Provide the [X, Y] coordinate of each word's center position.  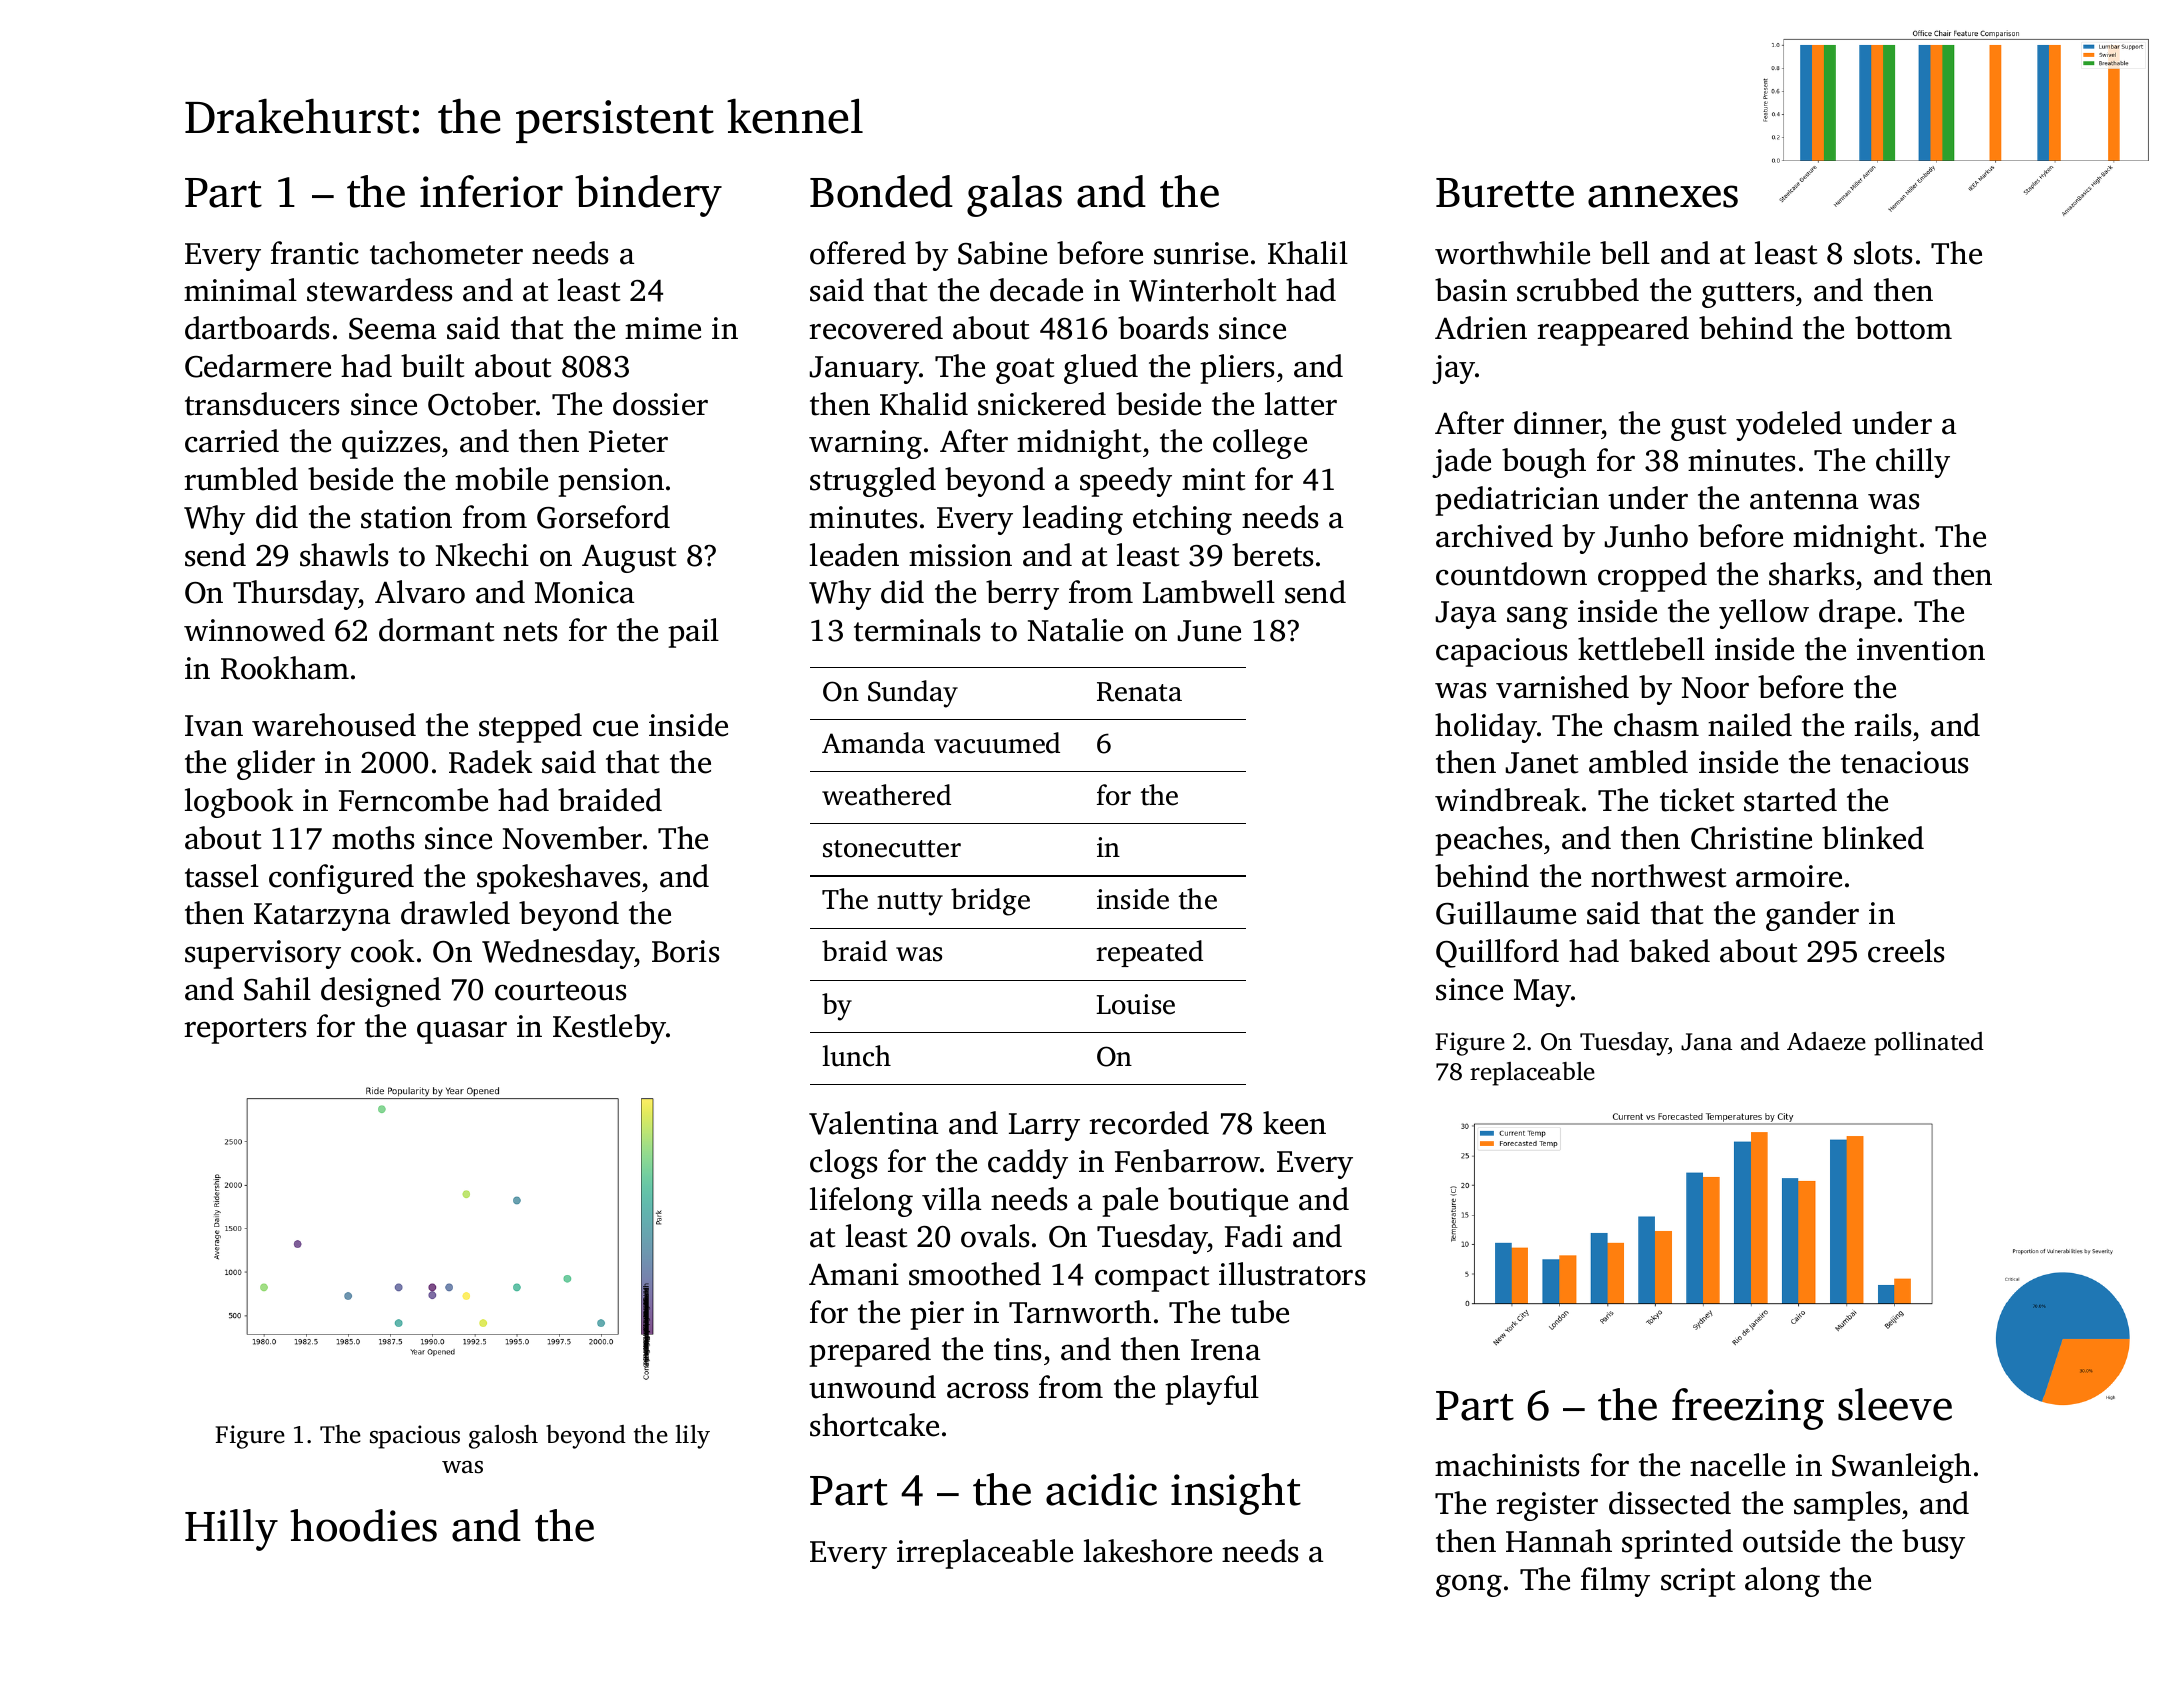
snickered [1042, 404]
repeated [1149, 953]
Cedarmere [258, 366]
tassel [222, 876]
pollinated [1929, 1044]
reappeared [1613, 331]
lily [692, 1437]
